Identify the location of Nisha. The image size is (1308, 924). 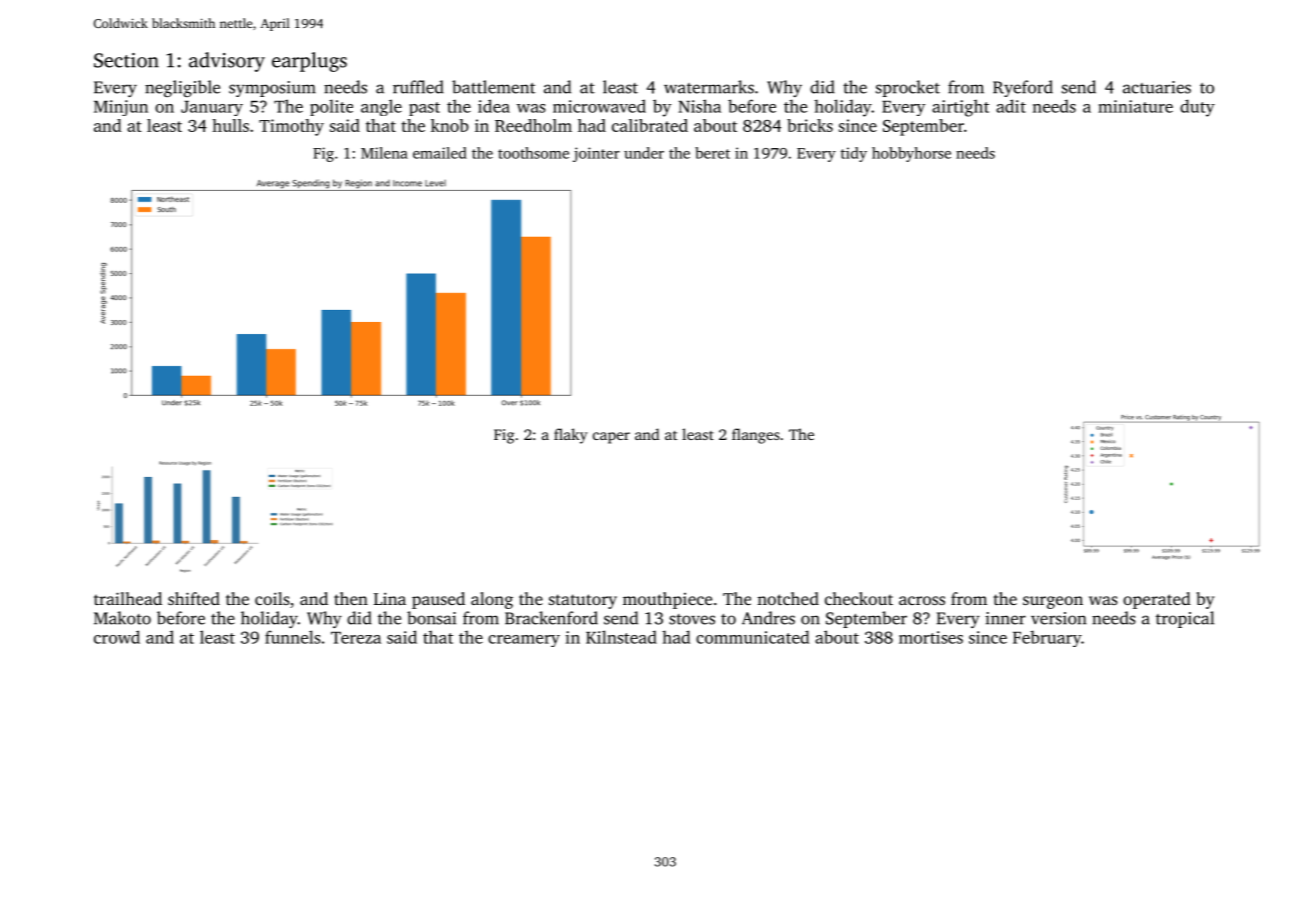
(699, 106).
